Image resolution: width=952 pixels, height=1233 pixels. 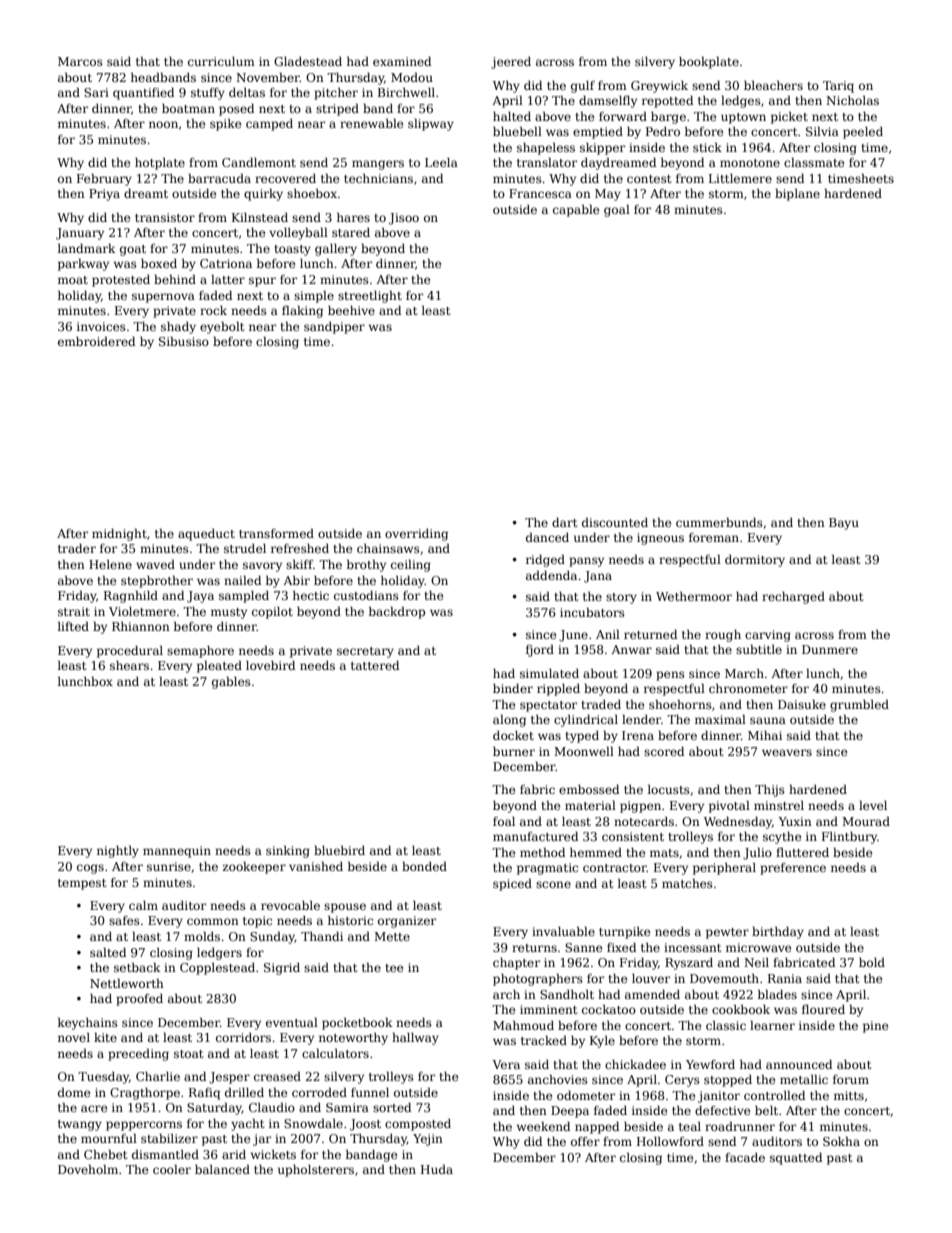 I want to click on curriculum, so click(x=221, y=61).
